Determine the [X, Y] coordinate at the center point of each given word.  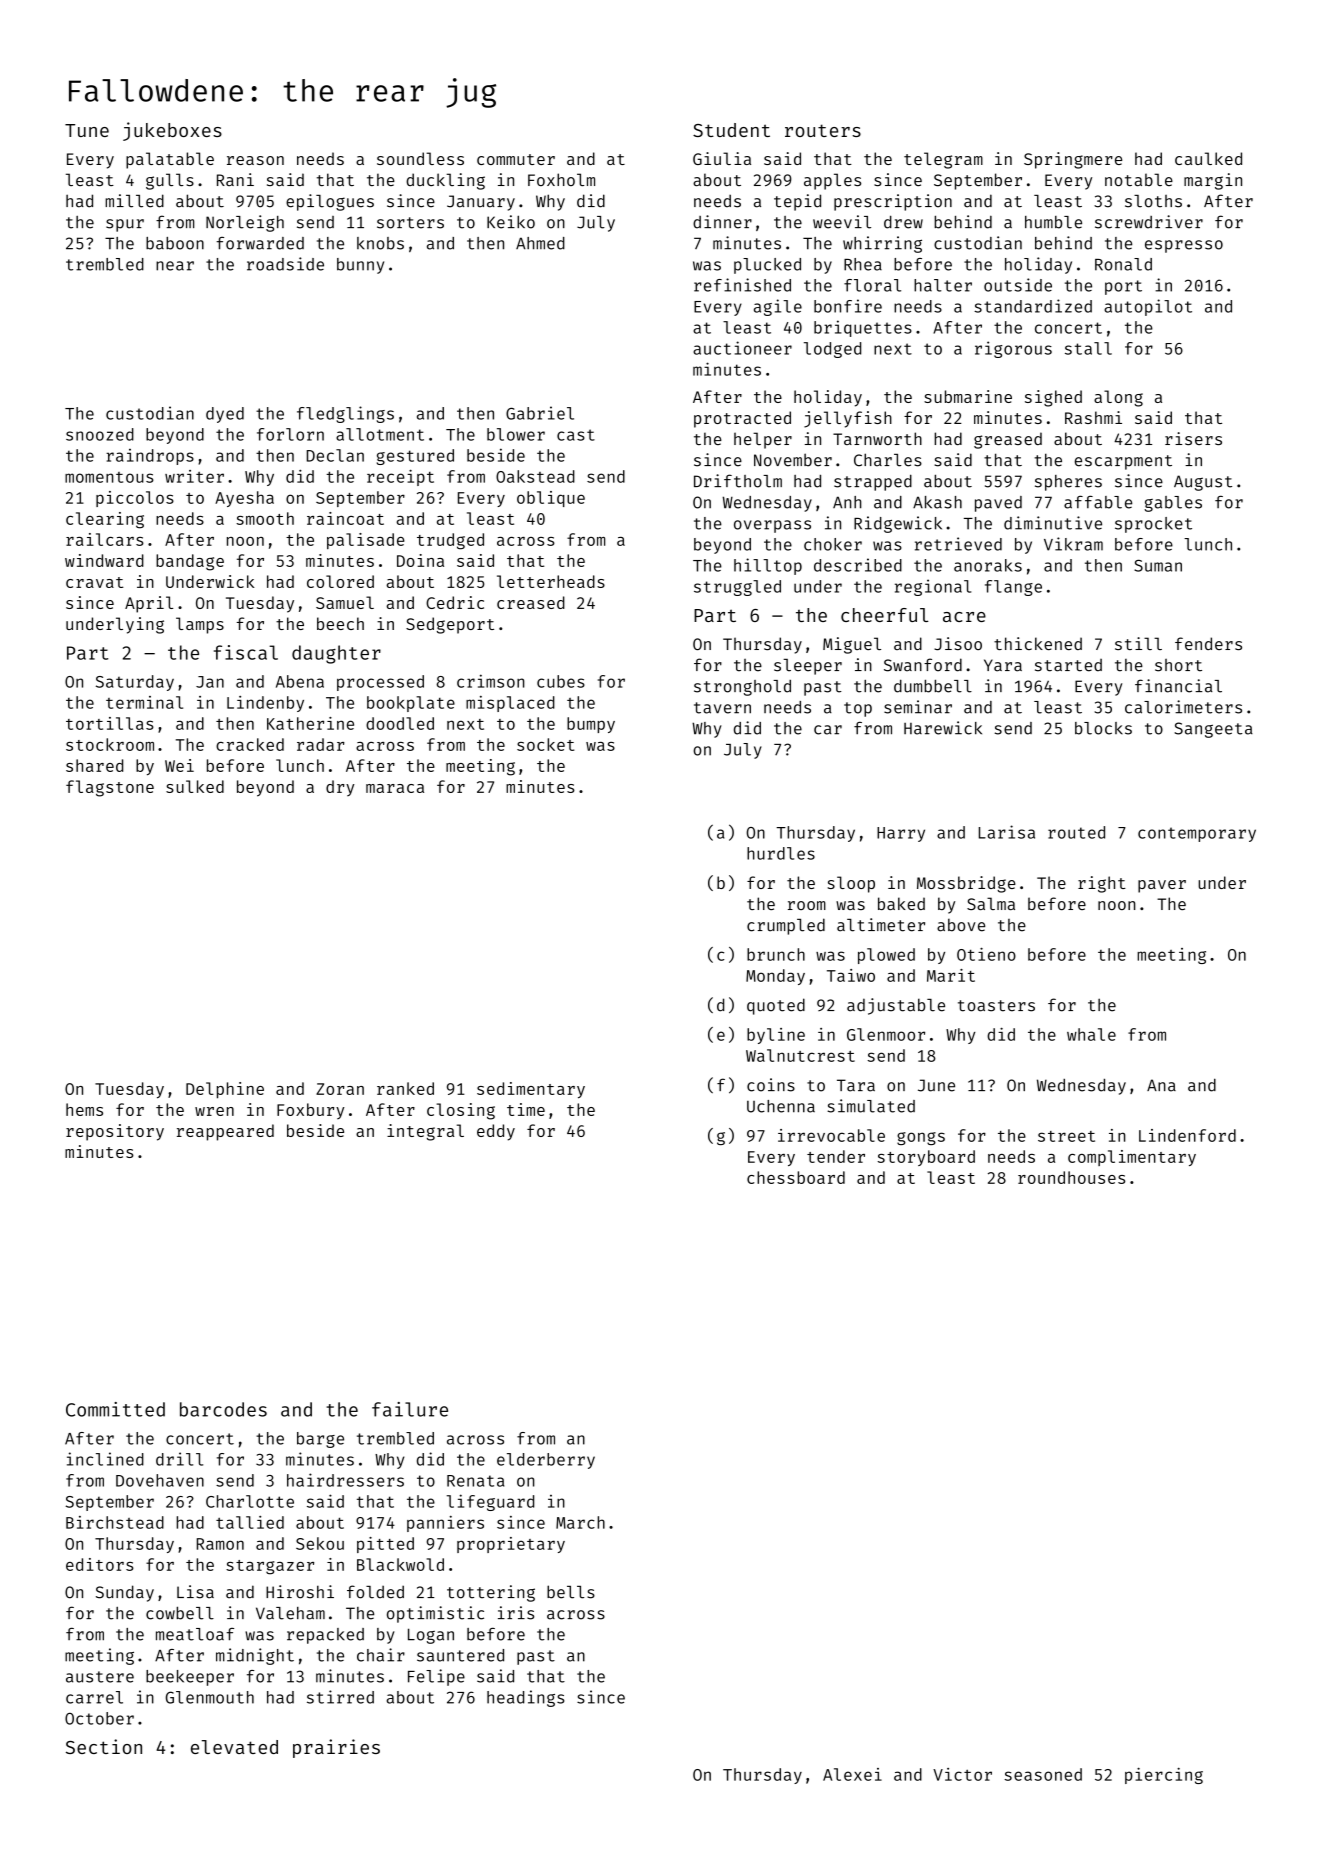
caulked [1208, 158]
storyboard [926, 1158]
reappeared [225, 1132]
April [149, 604]
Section [104, 1746]
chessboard [796, 1177]
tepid [797, 202]
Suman [1158, 565]
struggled [737, 588]
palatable [170, 160]
